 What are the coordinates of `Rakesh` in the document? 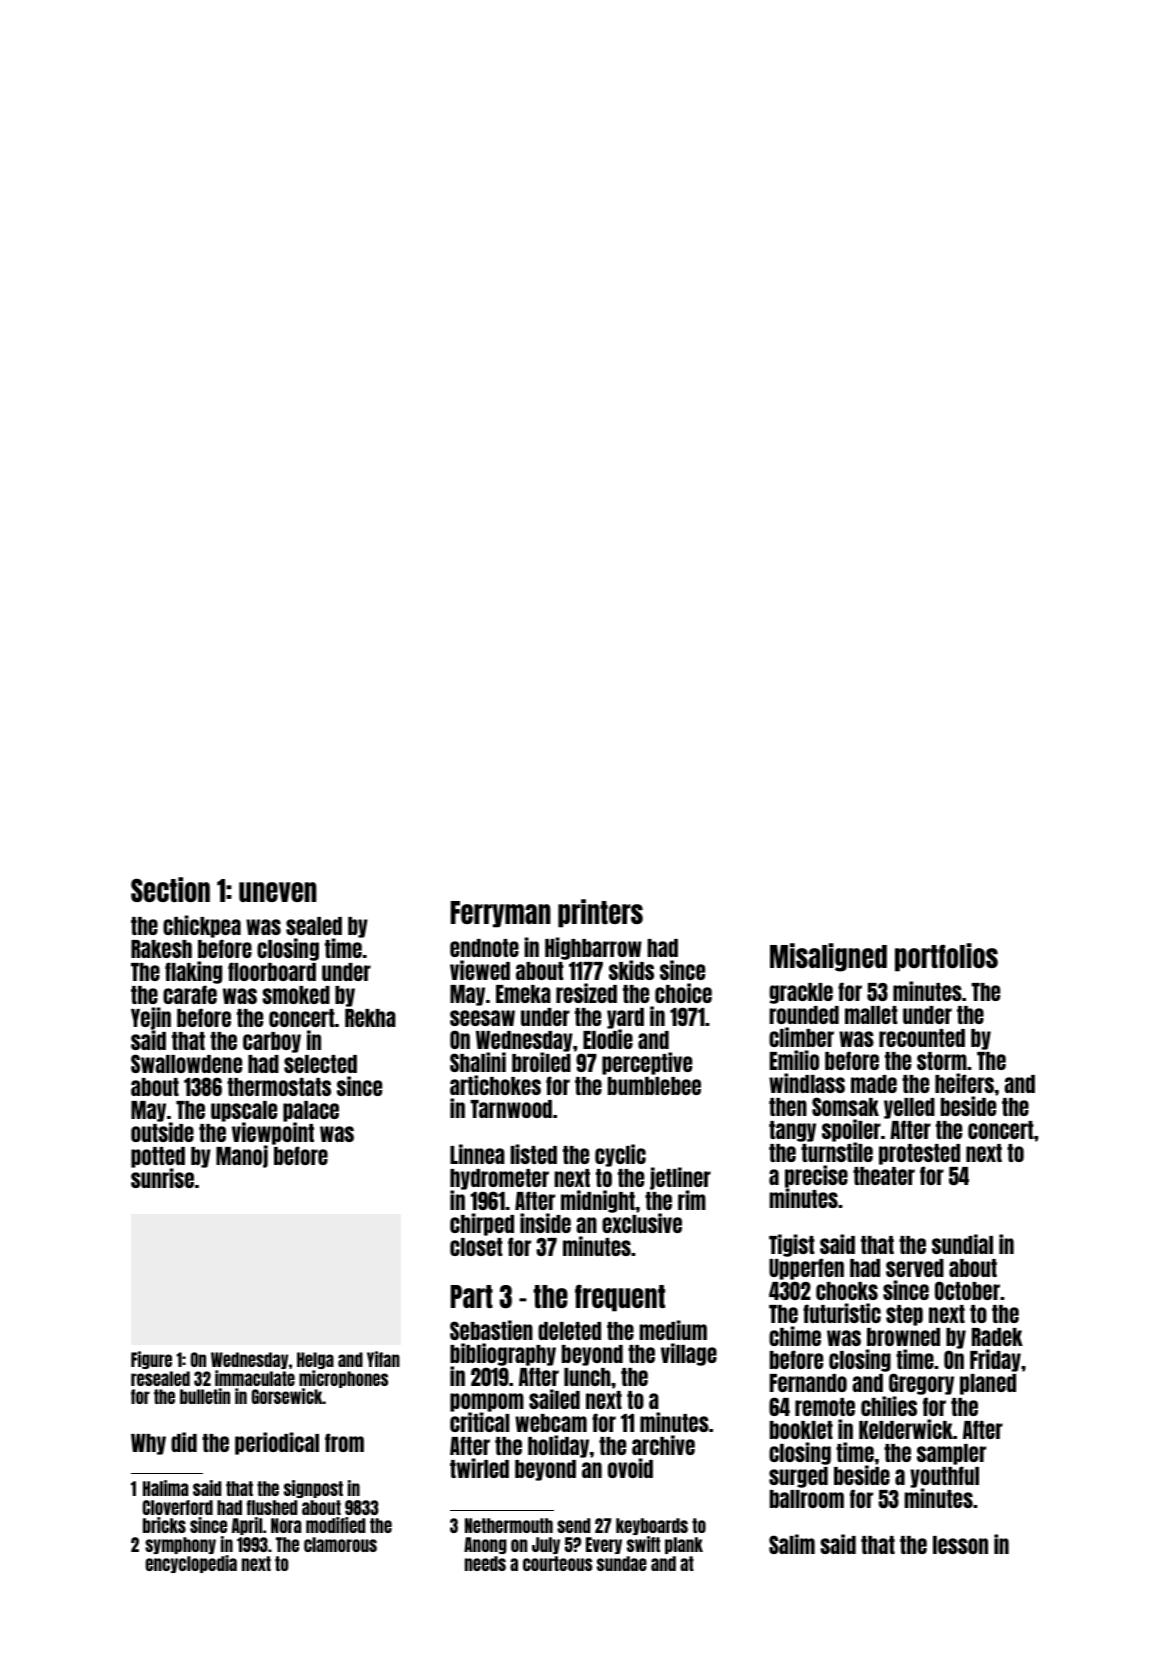 It's located at (161, 949).
